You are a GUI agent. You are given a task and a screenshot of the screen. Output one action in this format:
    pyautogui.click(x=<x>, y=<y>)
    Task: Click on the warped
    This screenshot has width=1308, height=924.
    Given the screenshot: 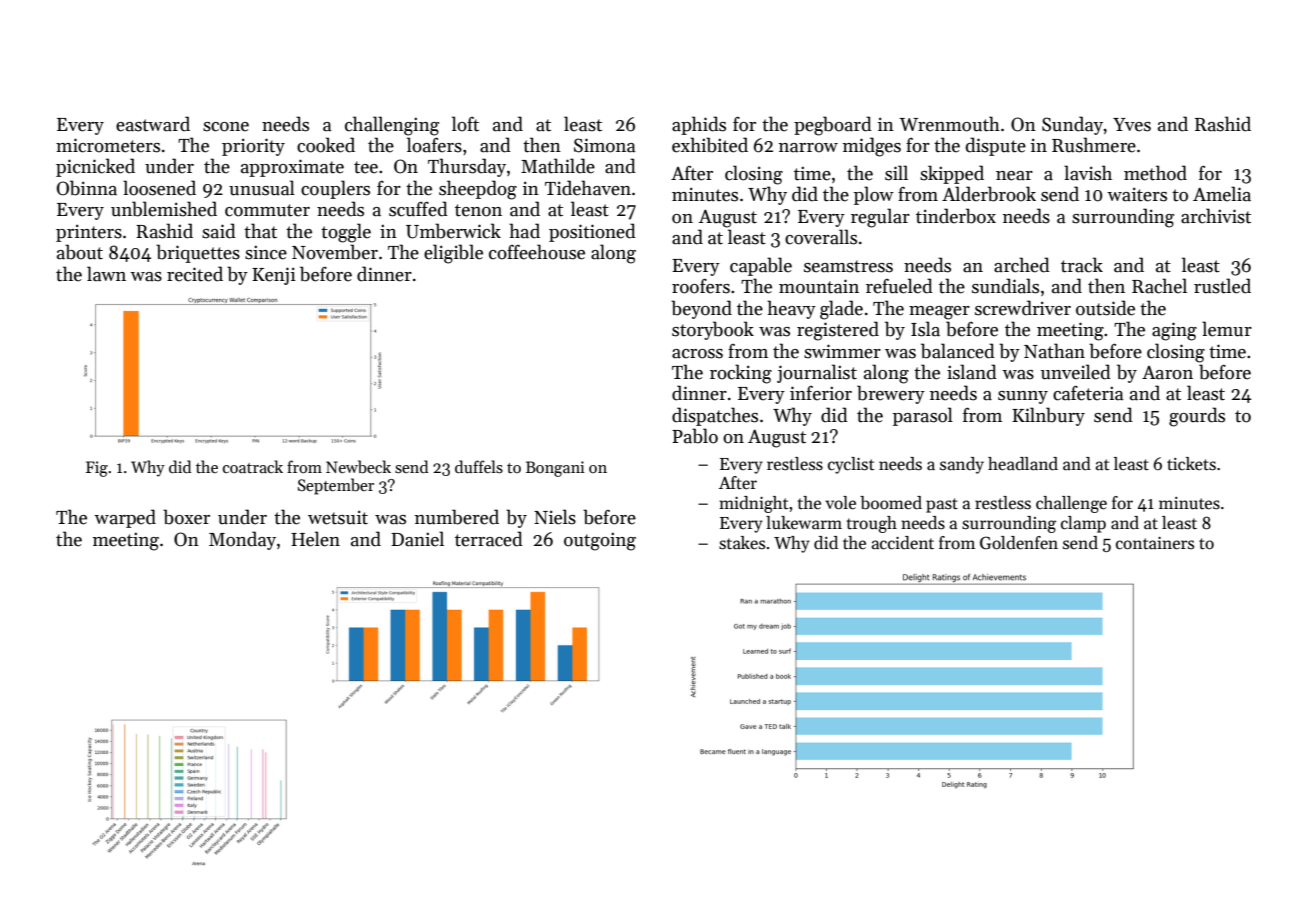 What is the action you would take?
    pyautogui.click(x=125, y=518)
